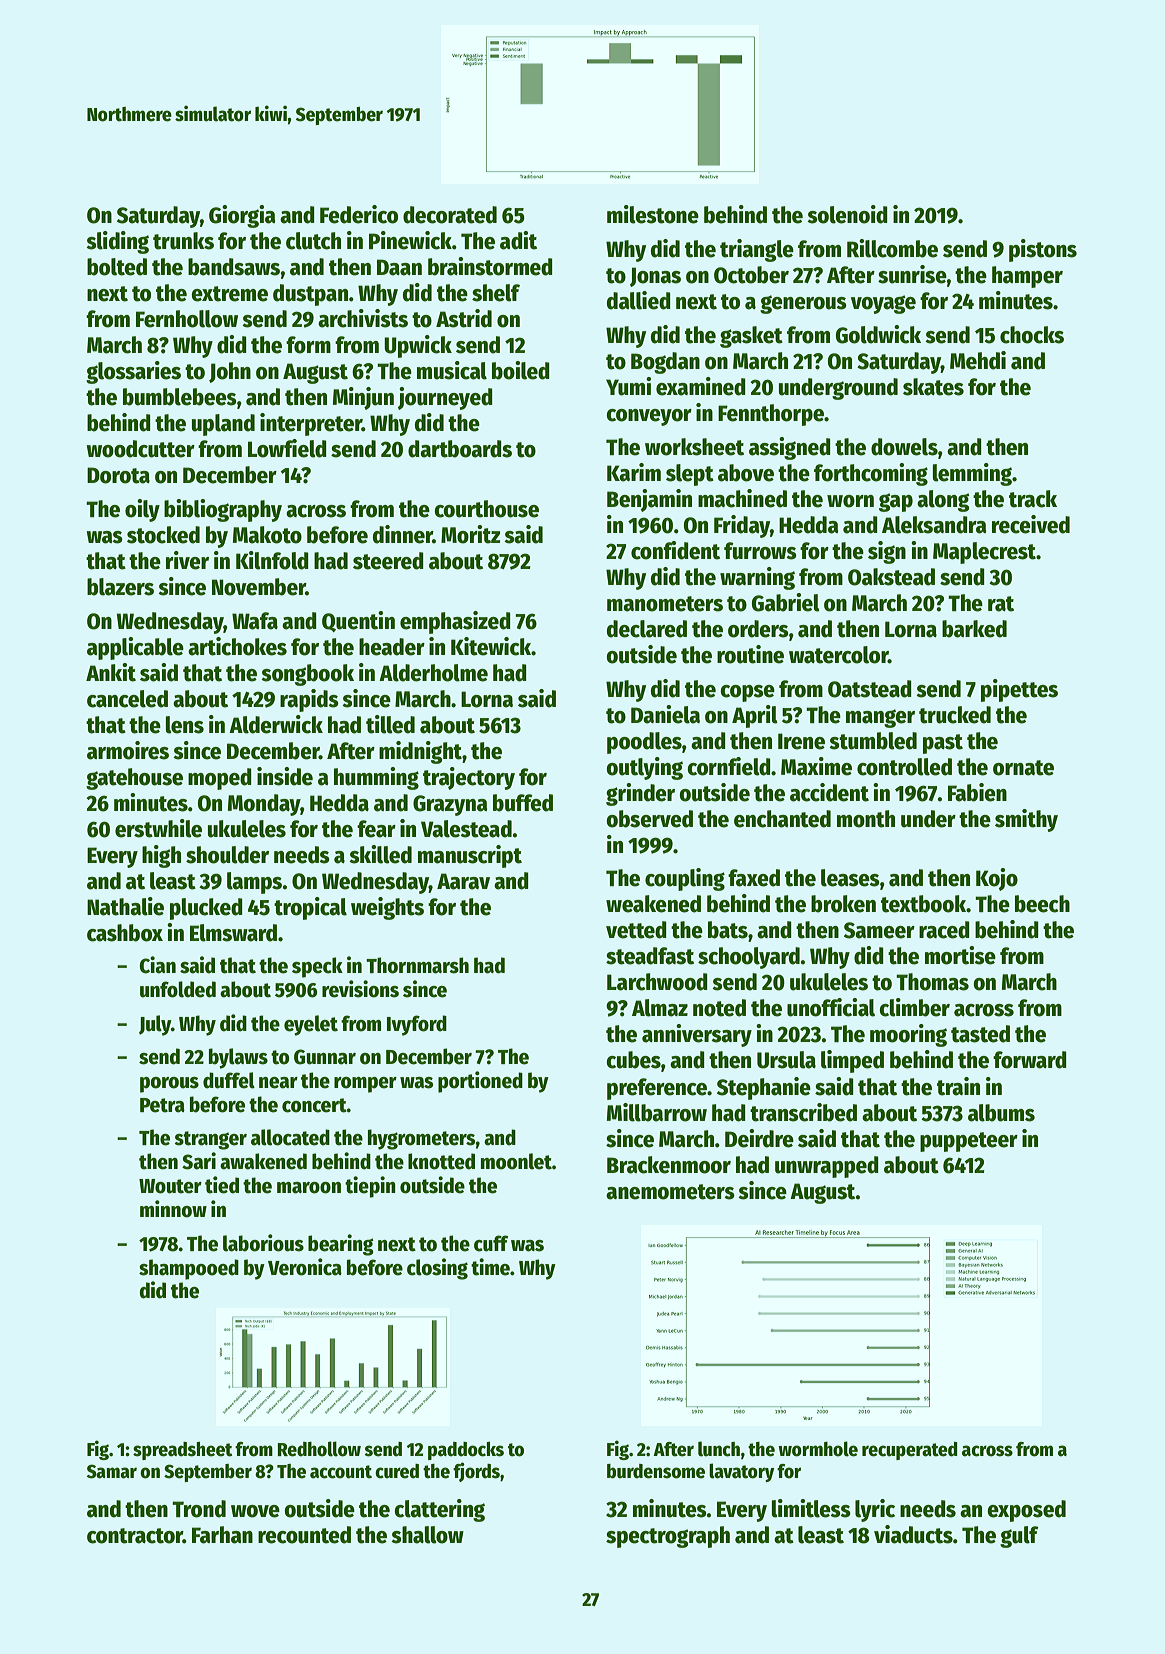 This screenshot has width=1165, height=1654. What do you see at coordinates (690, 475) in the screenshot?
I see `slept` at bounding box center [690, 475].
